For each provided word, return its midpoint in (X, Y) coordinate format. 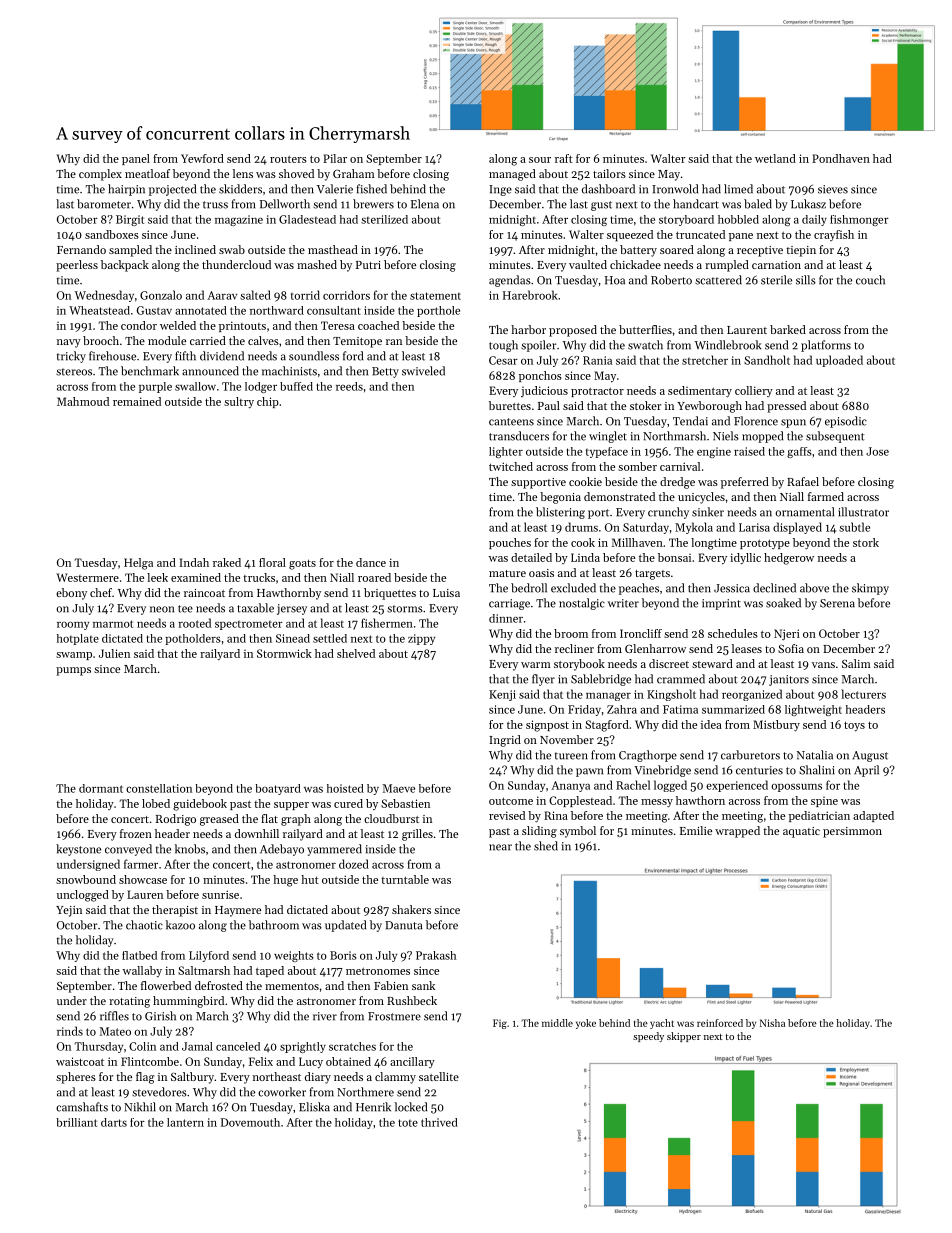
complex (100, 175)
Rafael (803, 481)
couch (870, 280)
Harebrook (530, 295)
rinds (70, 1031)
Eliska (314, 1107)
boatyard (278, 789)
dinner (506, 618)
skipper (684, 1037)
